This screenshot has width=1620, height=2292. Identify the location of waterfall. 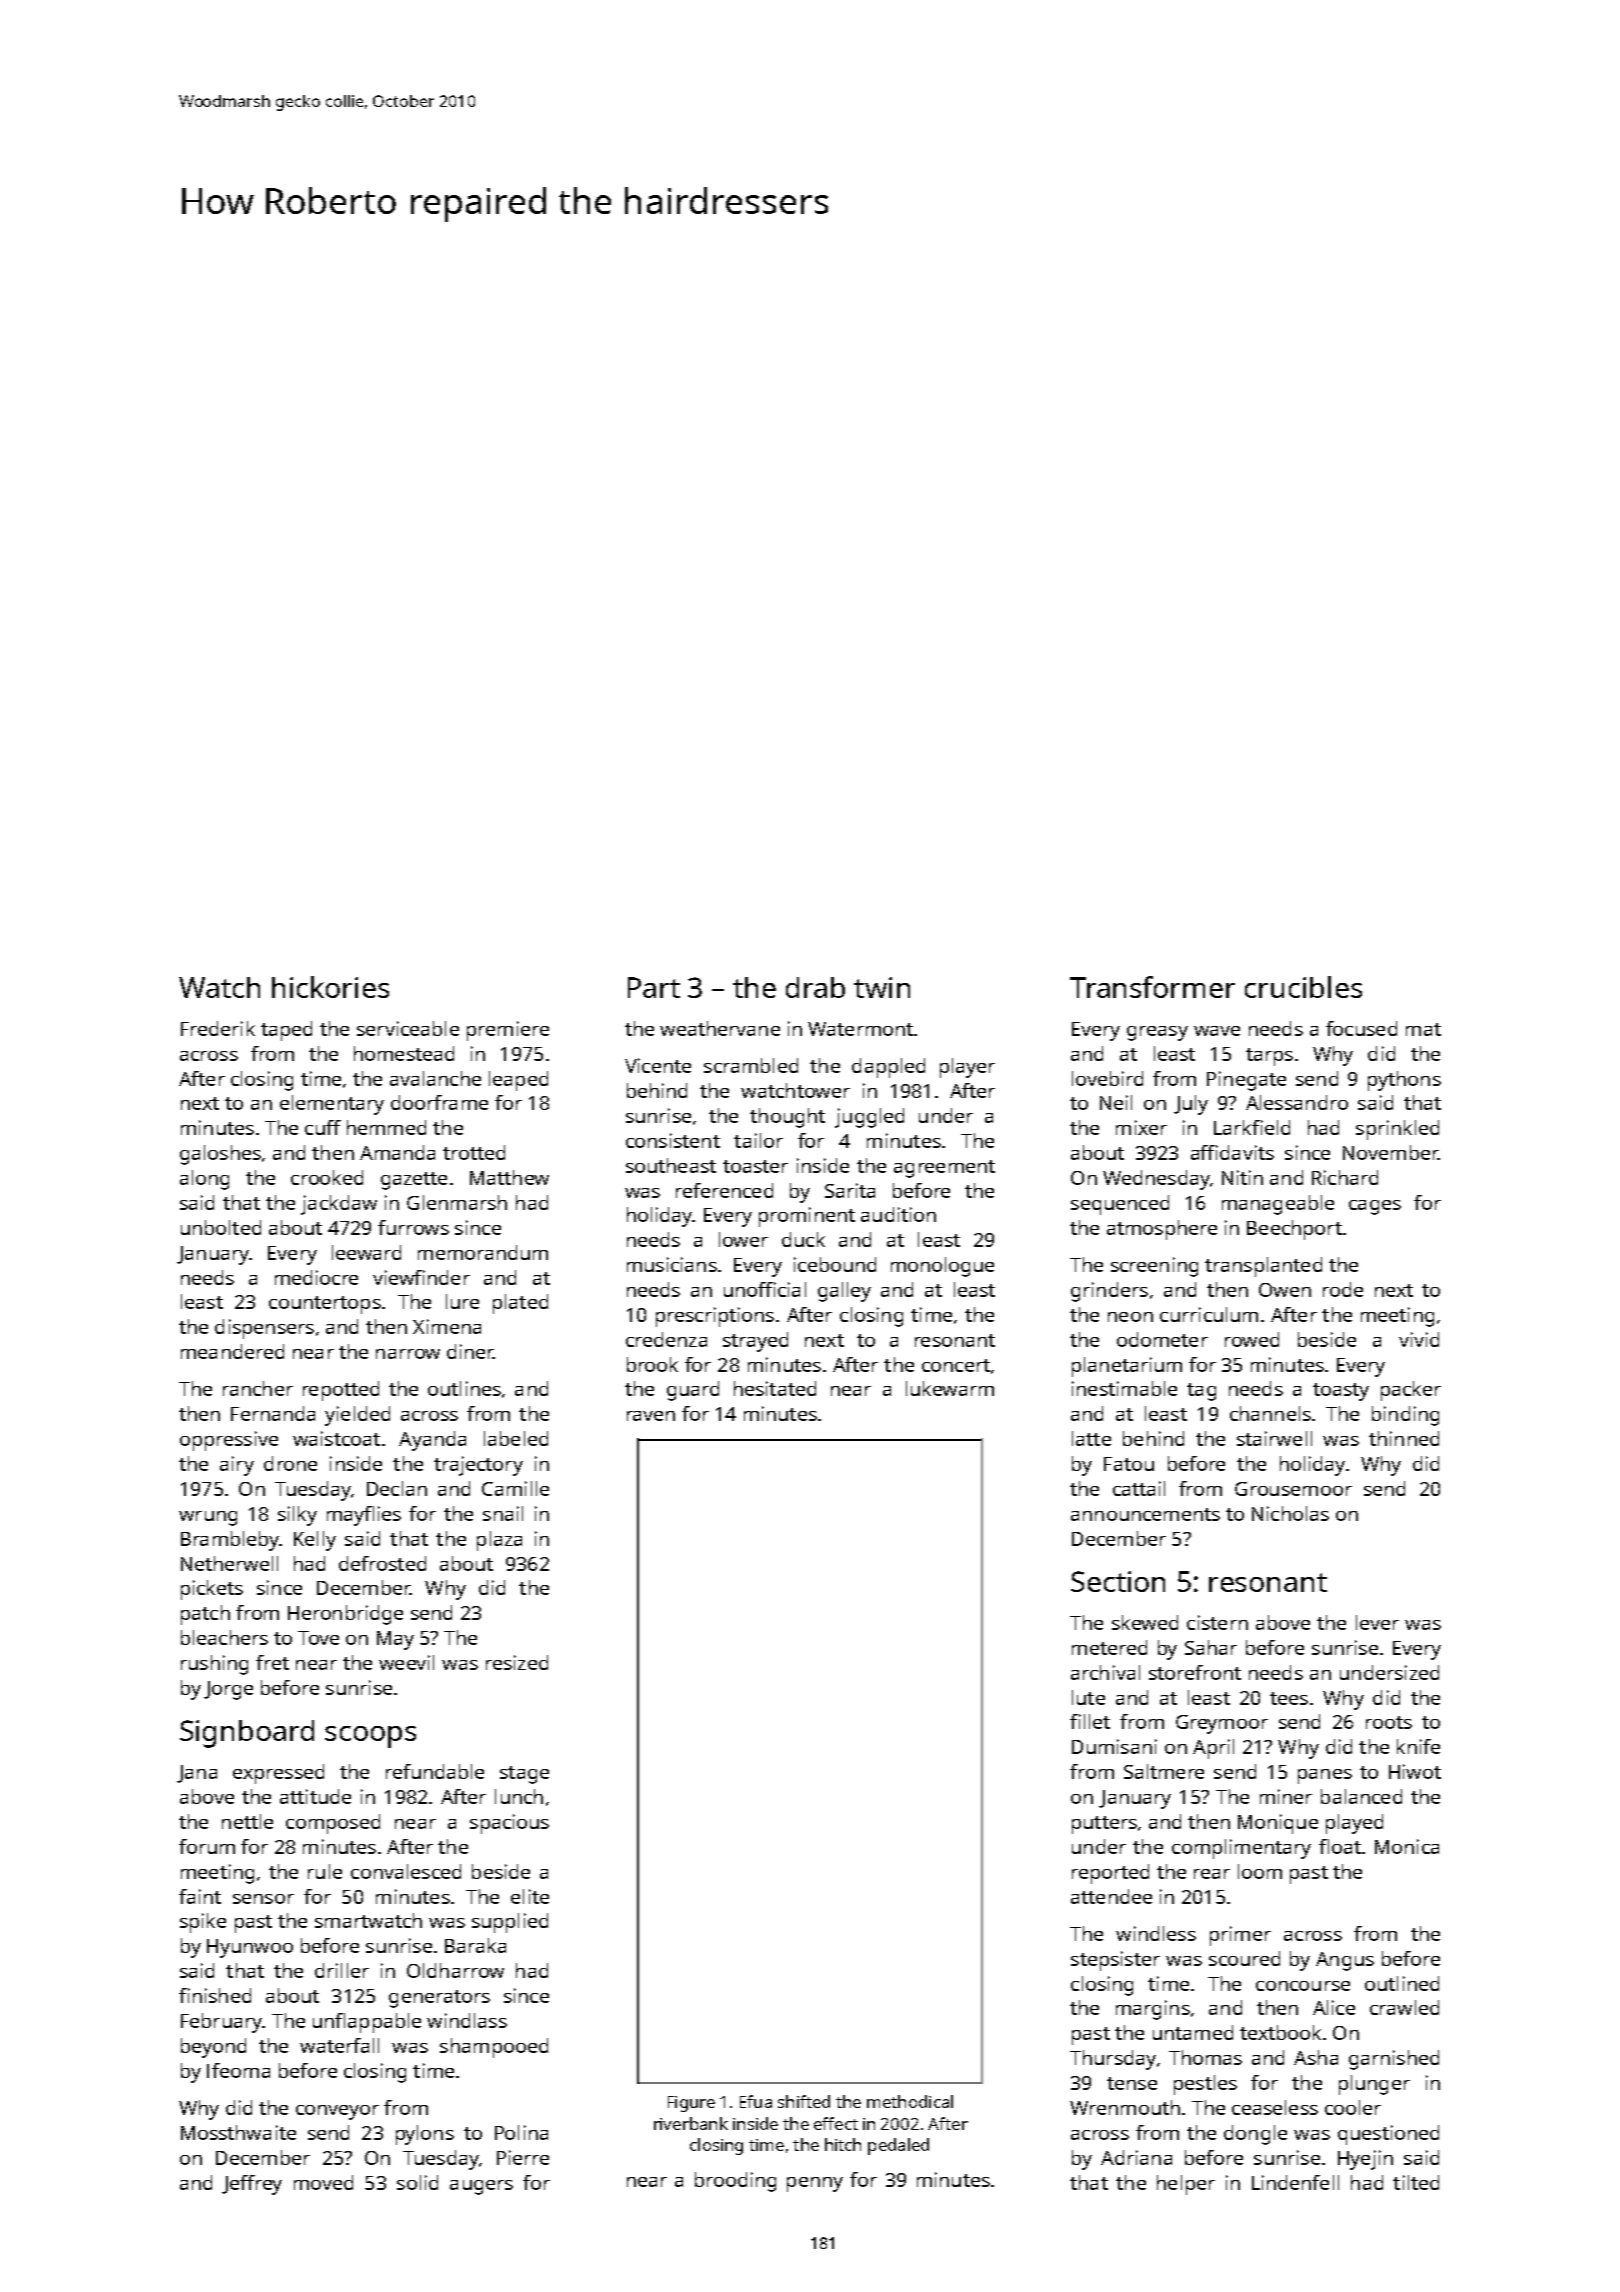
(339, 2045).
